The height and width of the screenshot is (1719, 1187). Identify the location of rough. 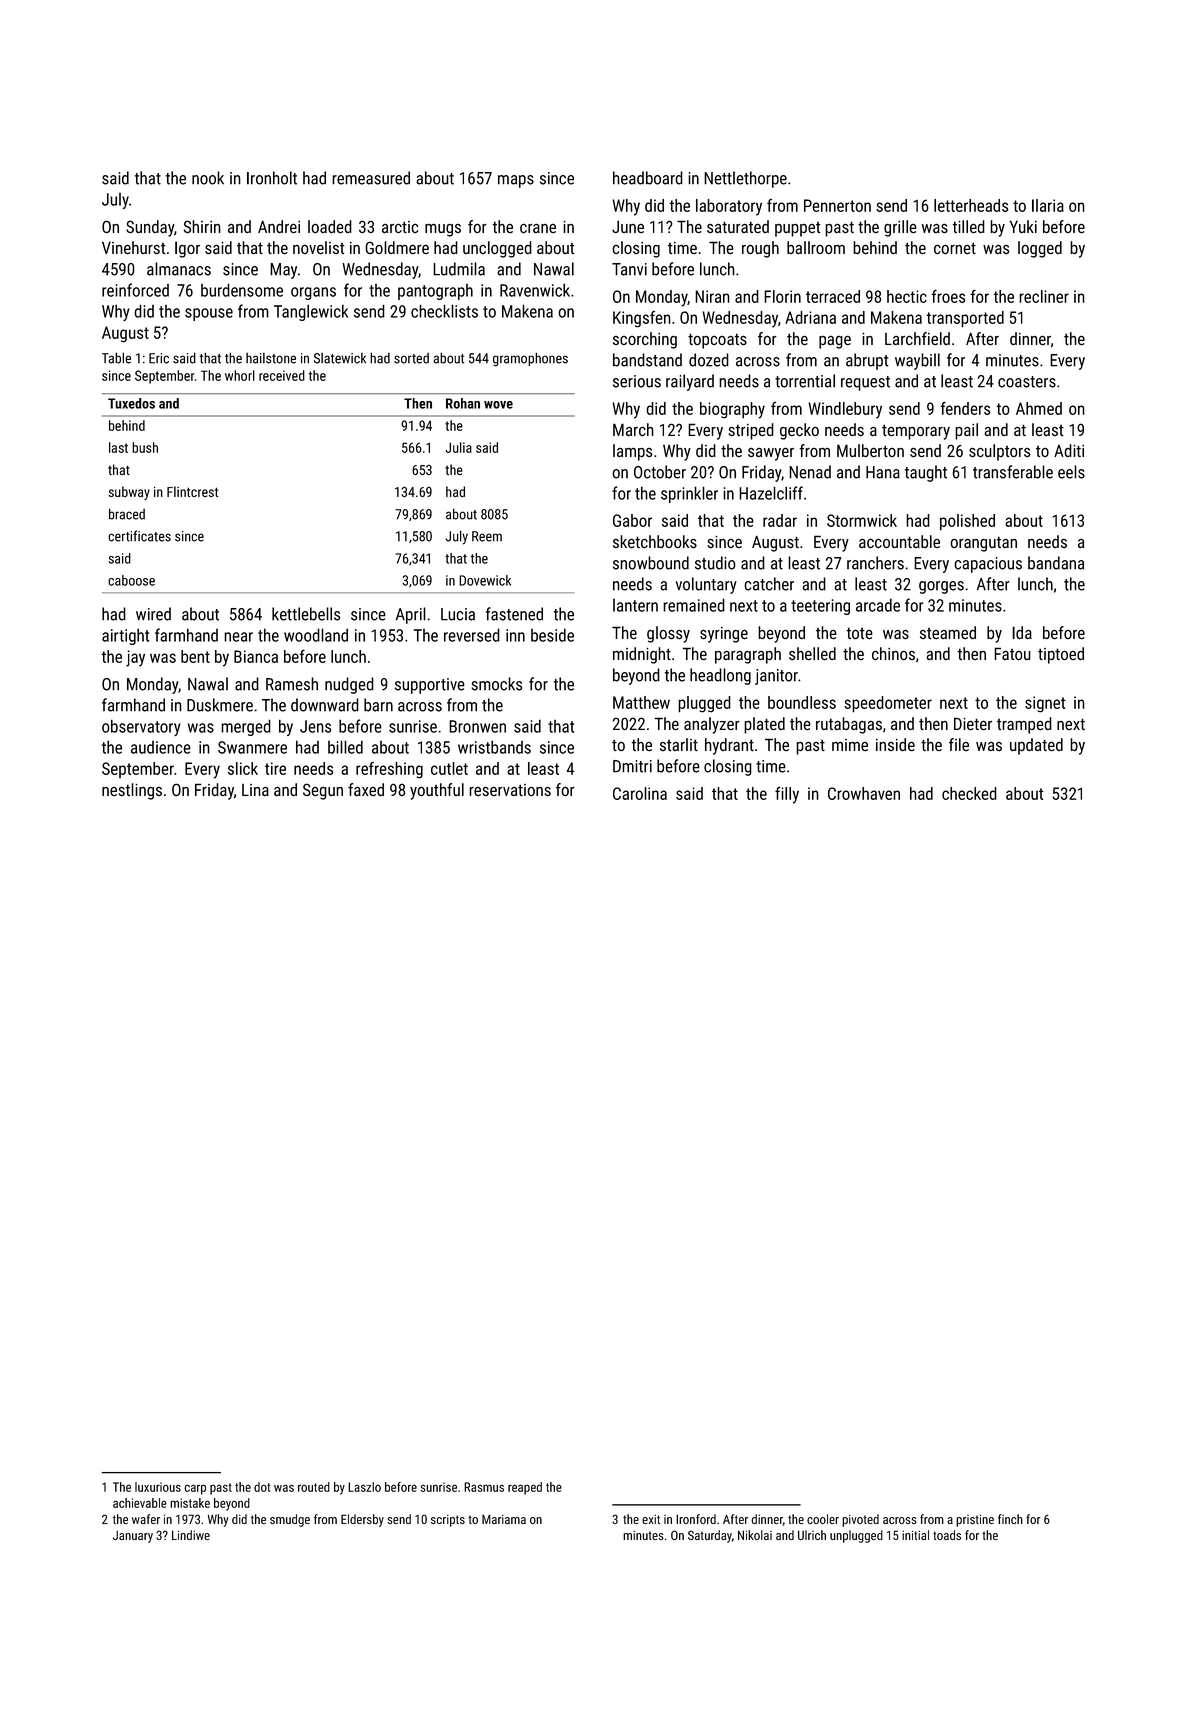
(760, 249).
